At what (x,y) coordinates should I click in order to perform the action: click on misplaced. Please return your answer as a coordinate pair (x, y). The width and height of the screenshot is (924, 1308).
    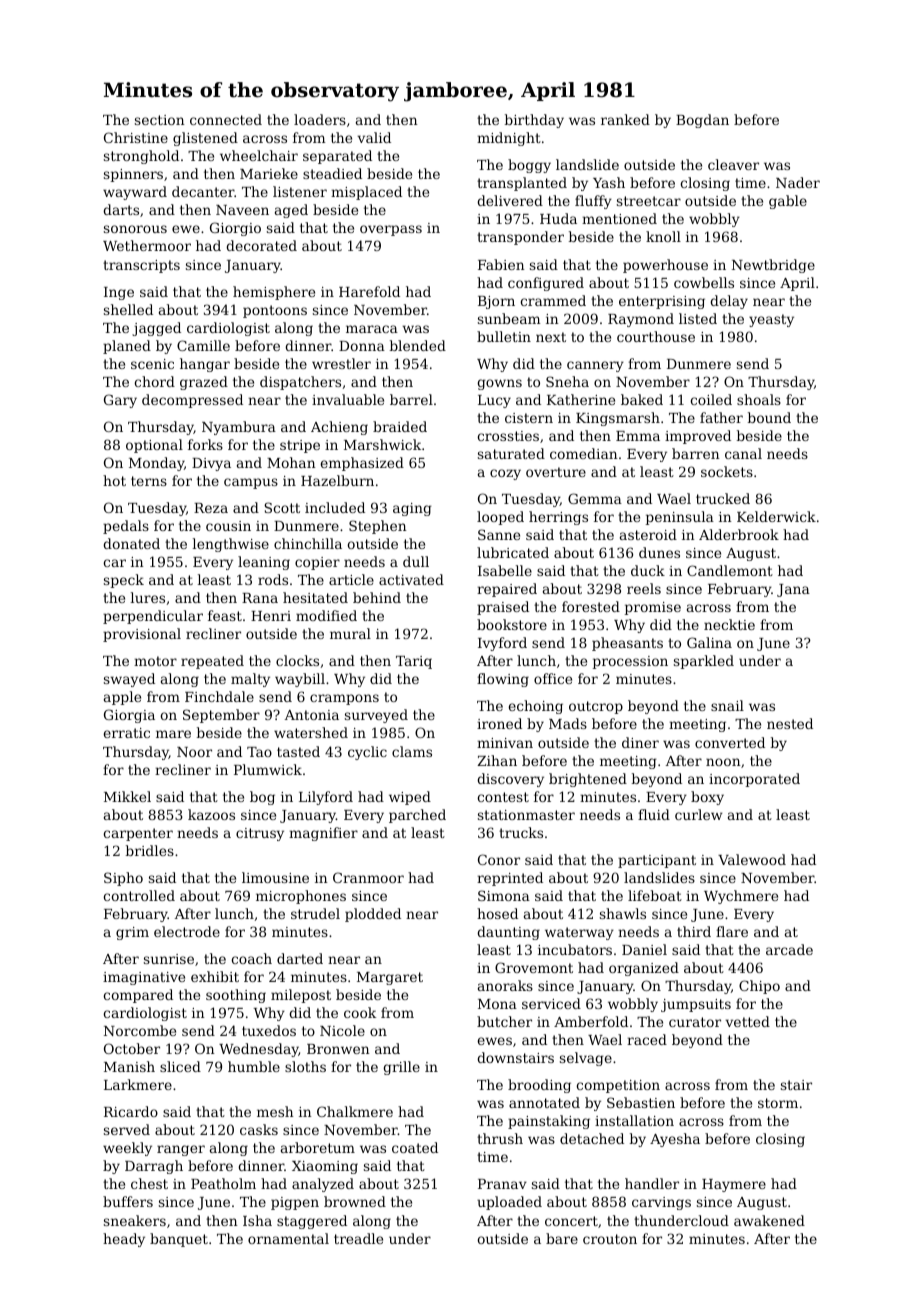
    Looking at the image, I should click on (366, 193).
